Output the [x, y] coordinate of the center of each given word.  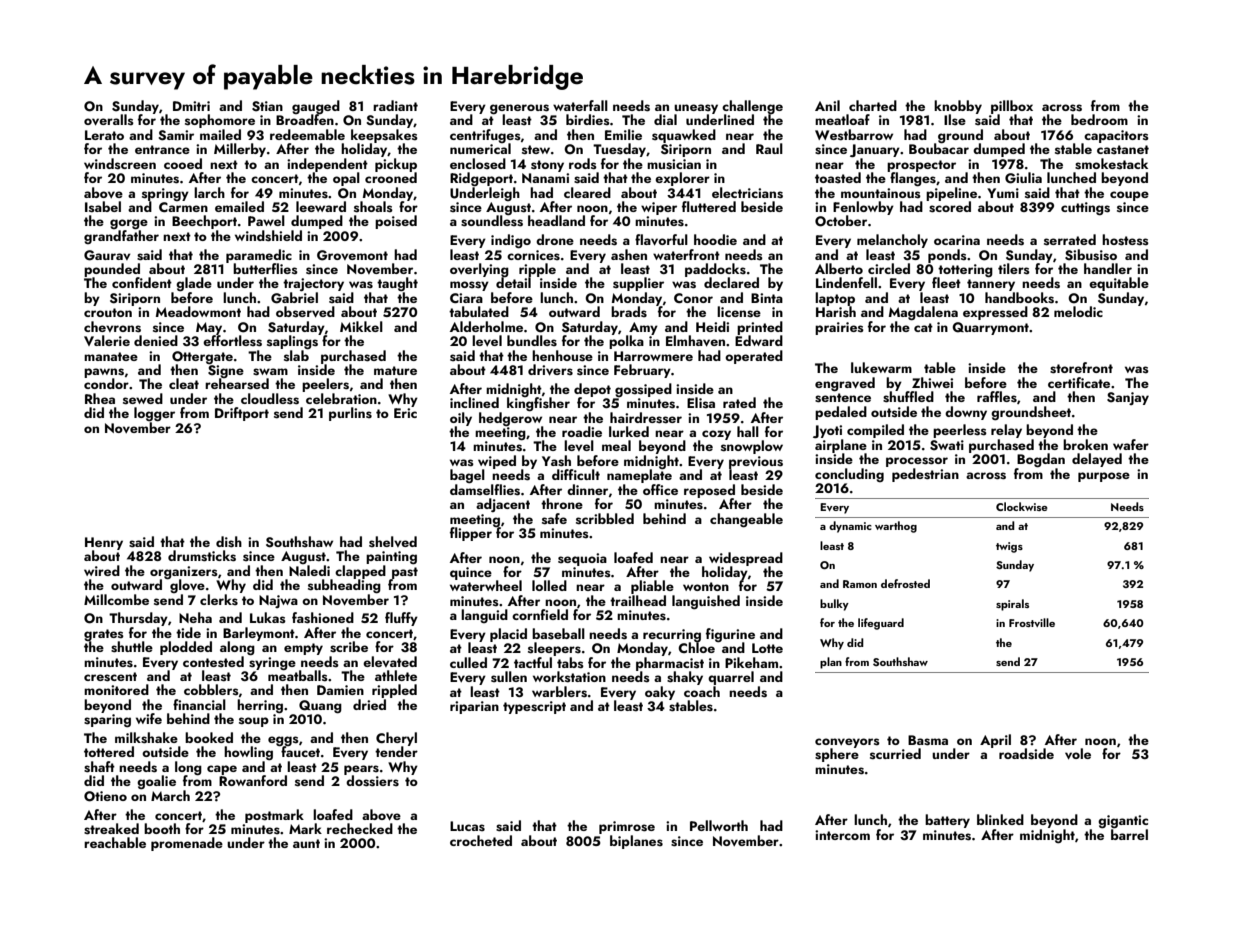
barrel [1129, 834]
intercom [842, 835]
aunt [306, 843]
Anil [827, 105]
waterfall [580, 105]
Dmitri [191, 106]
